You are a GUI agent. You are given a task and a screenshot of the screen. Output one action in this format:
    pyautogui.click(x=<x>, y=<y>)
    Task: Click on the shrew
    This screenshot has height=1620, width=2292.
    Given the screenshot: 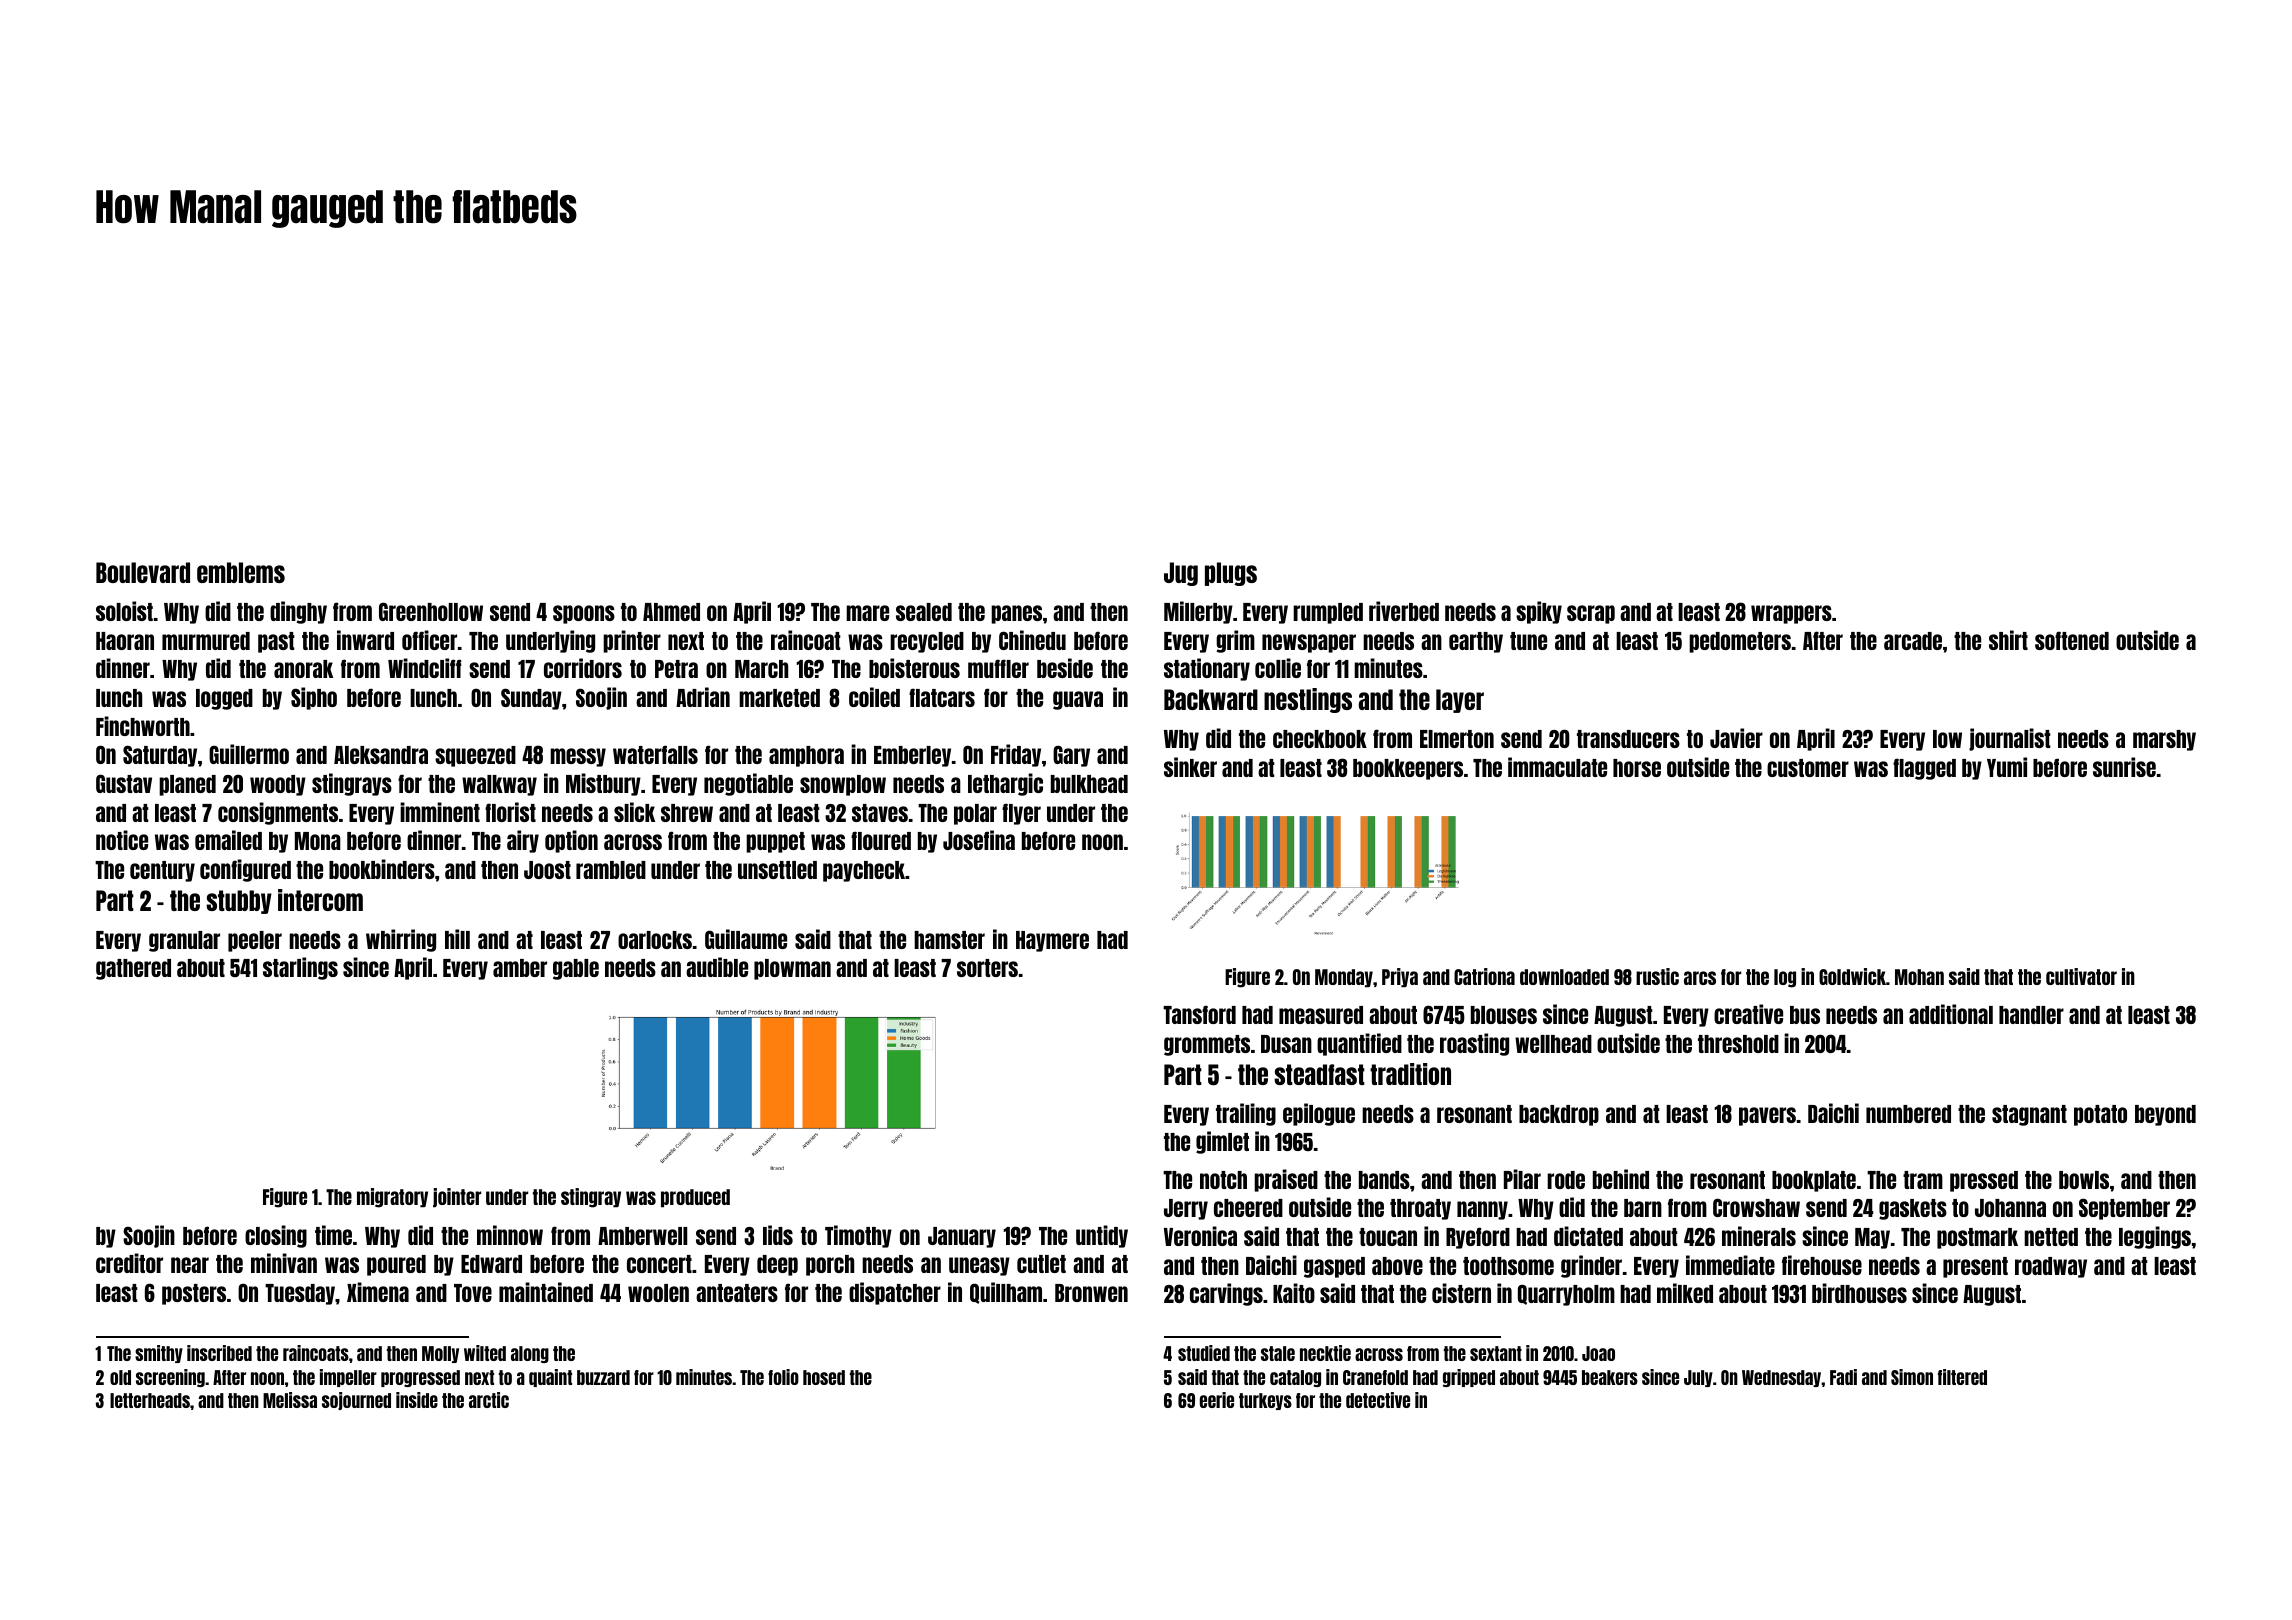 What is the action you would take?
    pyautogui.click(x=687, y=813)
